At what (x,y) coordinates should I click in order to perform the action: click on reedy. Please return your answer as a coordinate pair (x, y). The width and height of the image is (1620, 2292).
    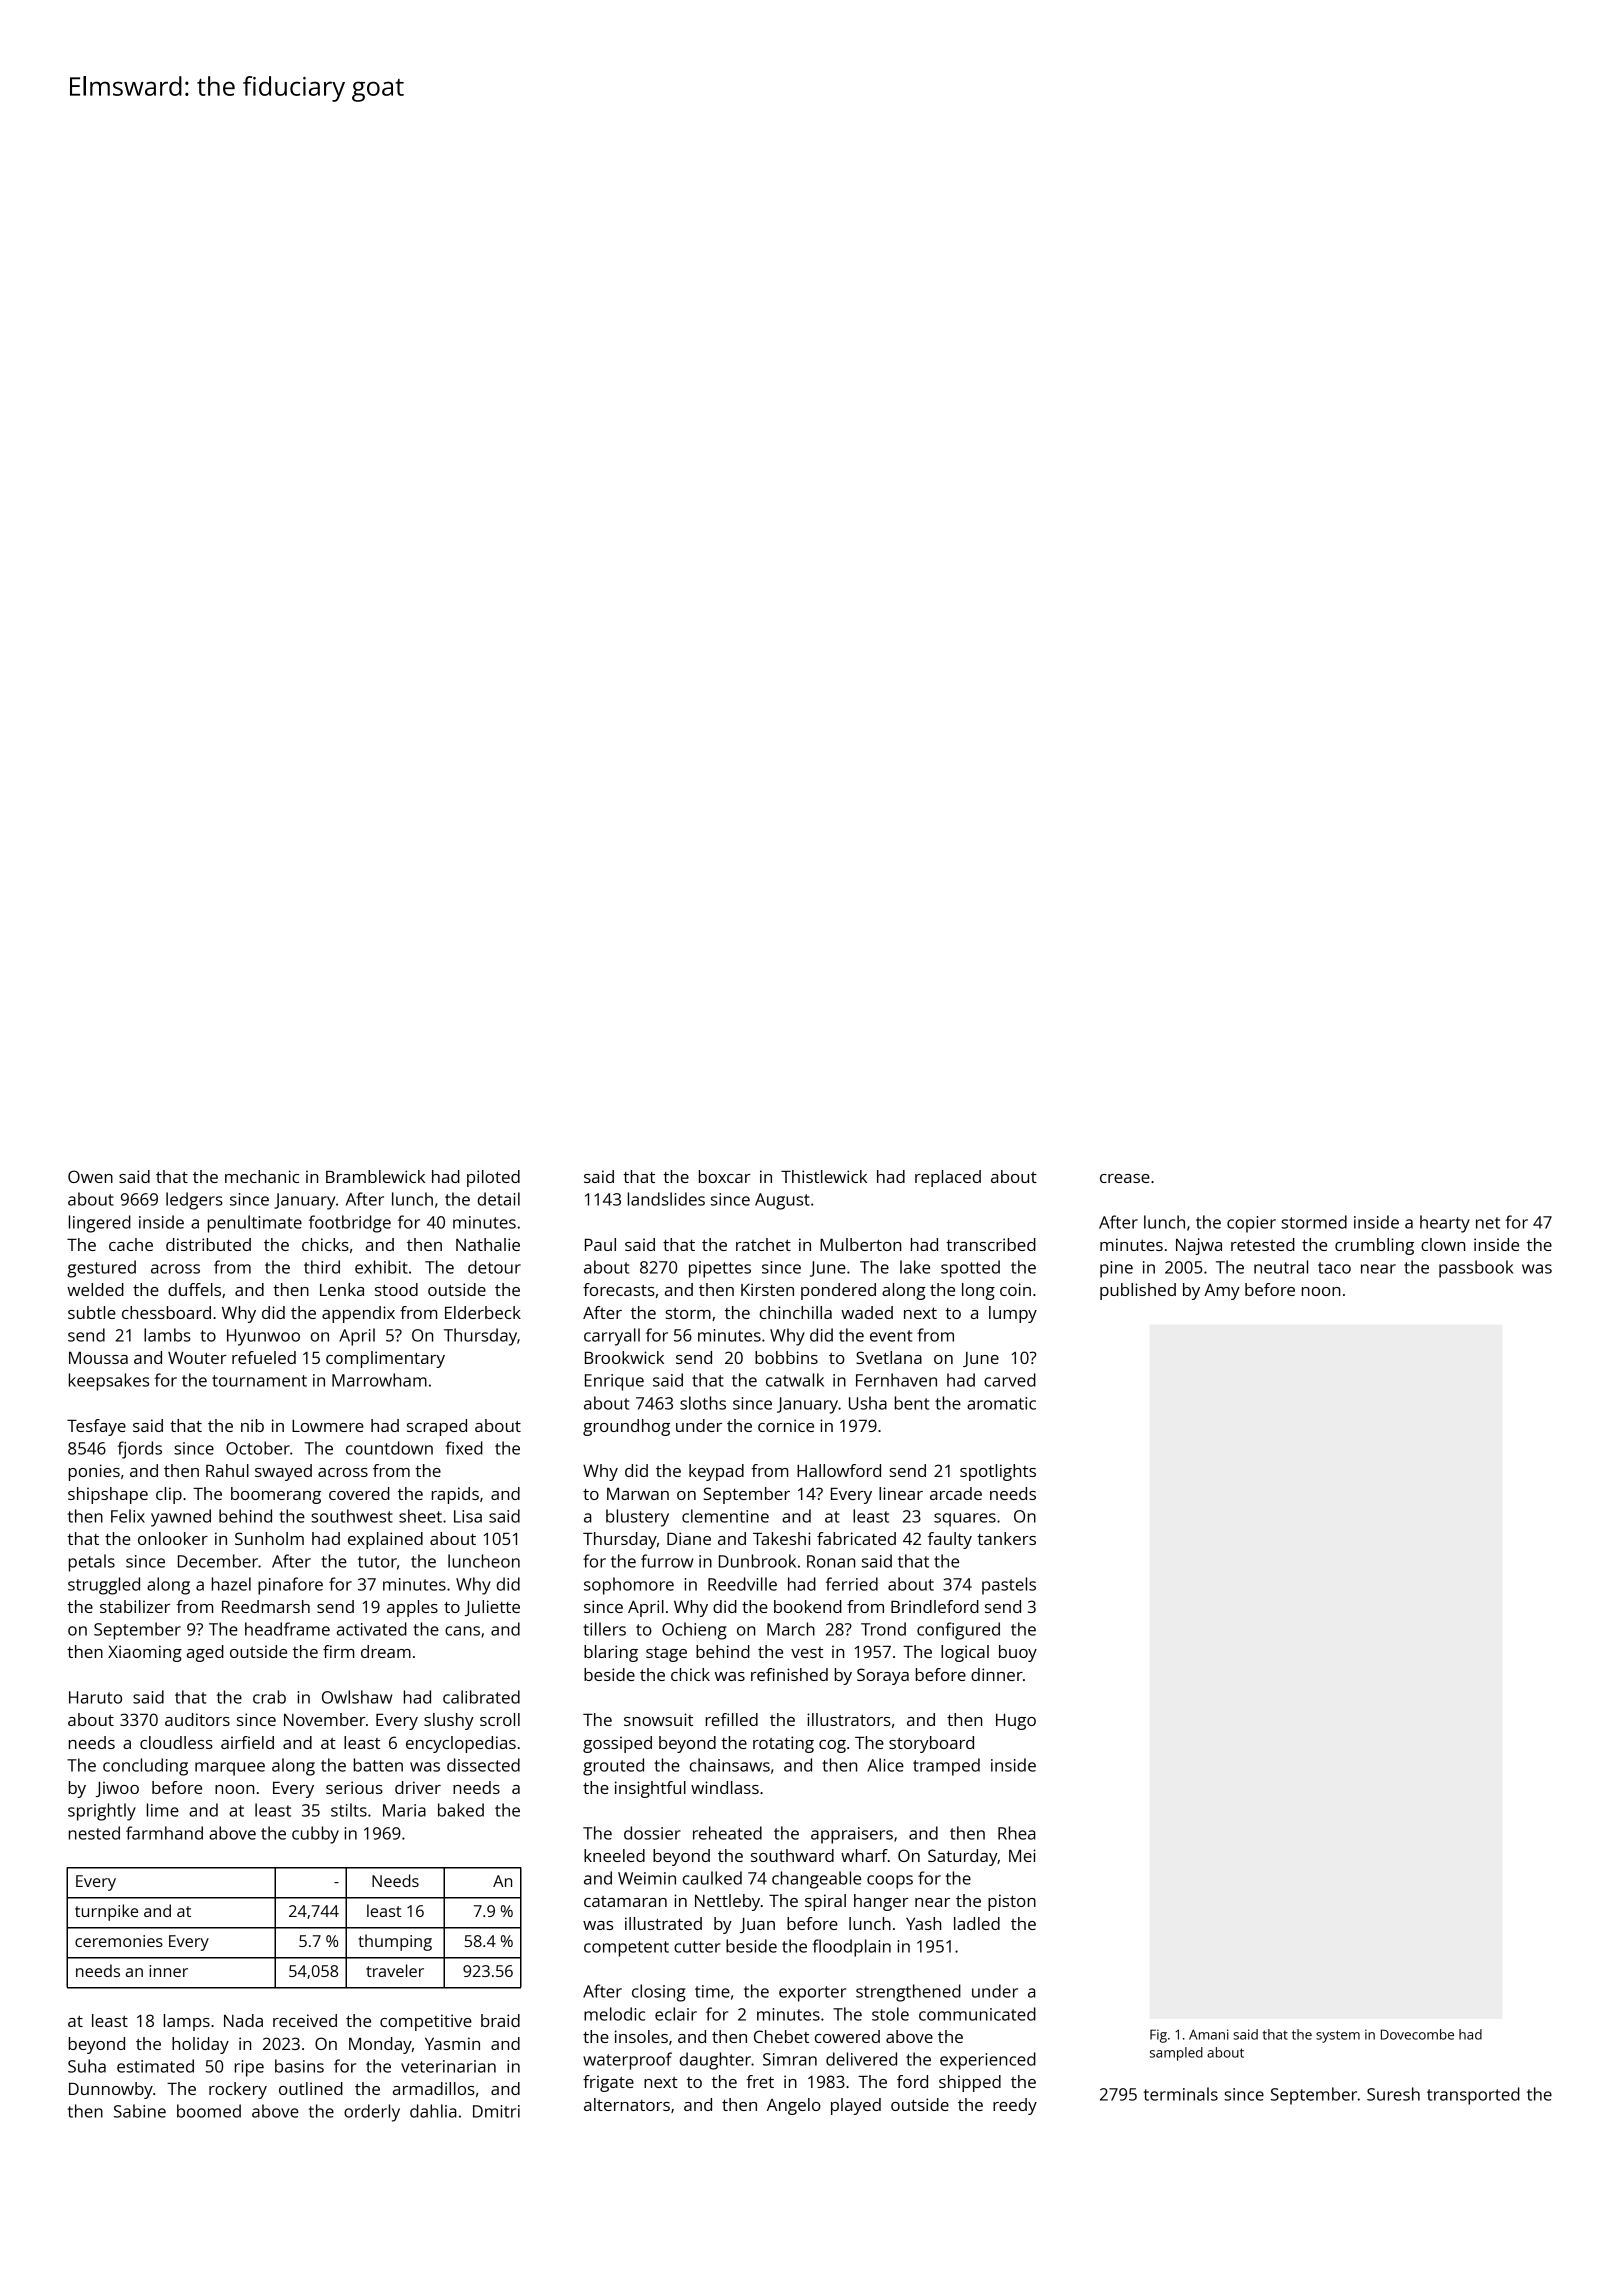
    Looking at the image, I should click on (1015, 2106).
